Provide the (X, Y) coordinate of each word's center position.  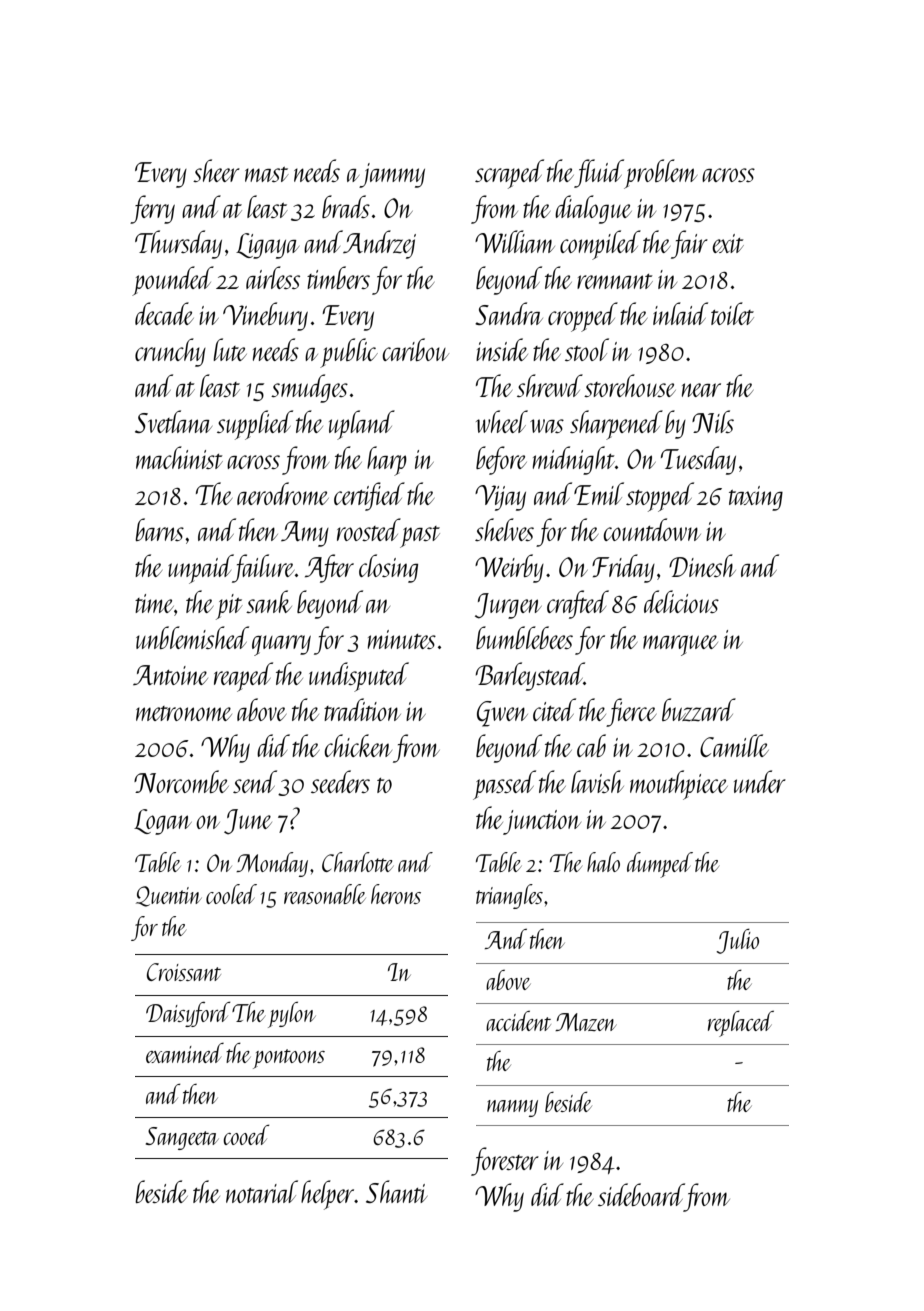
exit (728, 243)
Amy (305, 534)
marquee (680, 645)
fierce (631, 712)
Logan (163, 822)
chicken (358, 745)
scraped (509, 174)
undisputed (359, 677)
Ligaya (267, 246)
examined (185, 1053)
